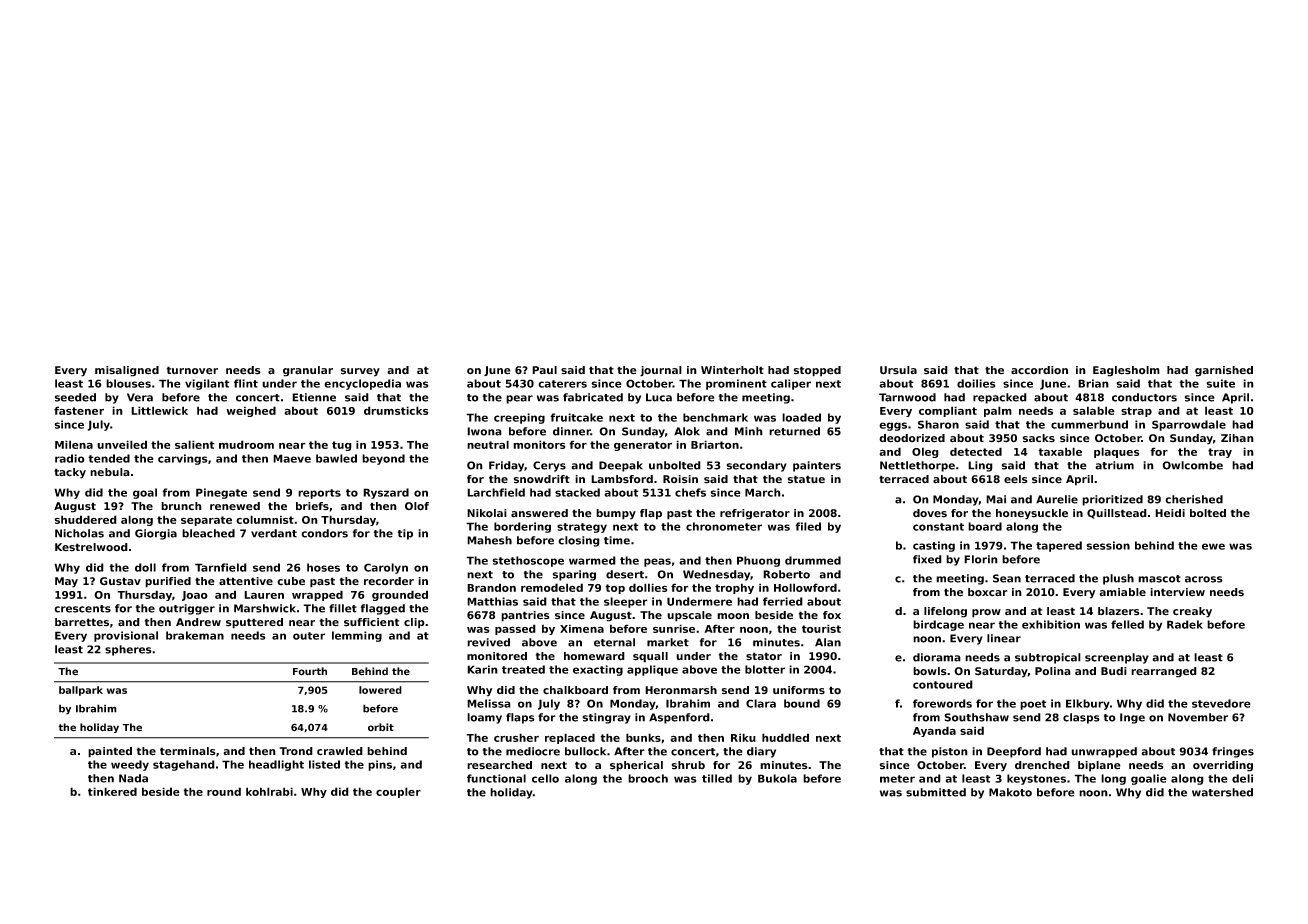 This screenshot has width=1308, height=924. I want to click on terminals, so click(188, 751).
